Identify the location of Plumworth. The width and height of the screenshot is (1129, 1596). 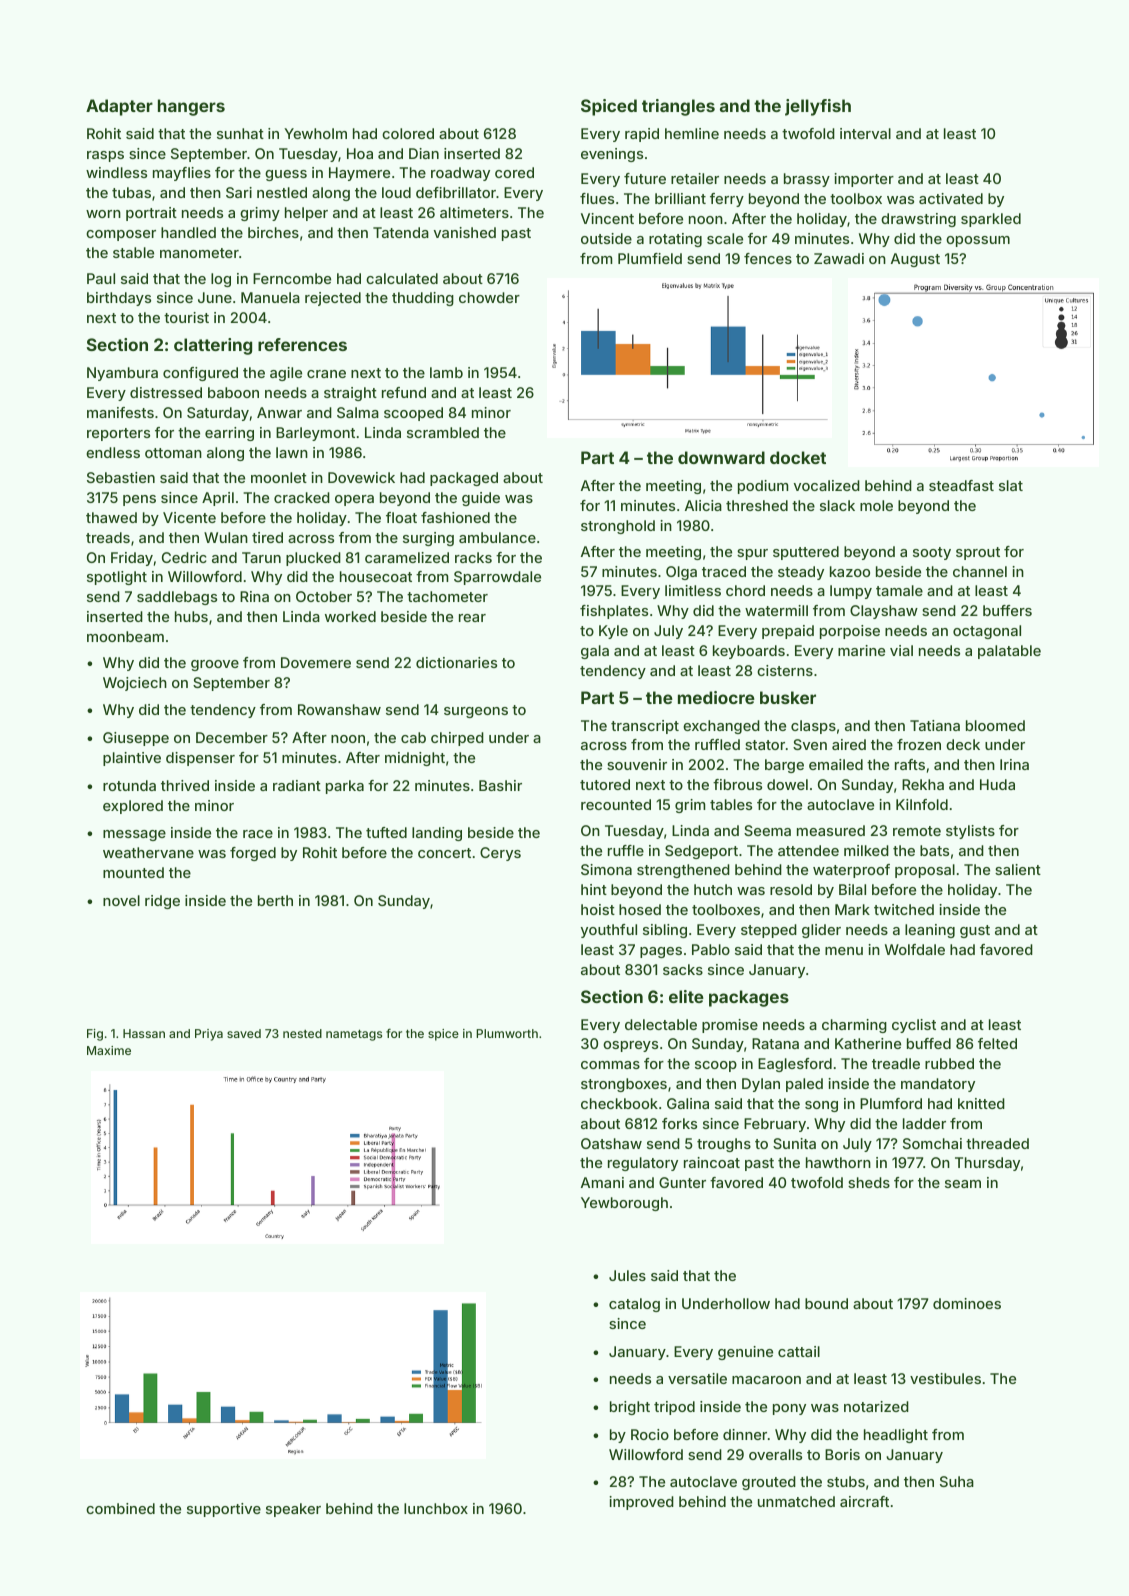
(507, 1033).
